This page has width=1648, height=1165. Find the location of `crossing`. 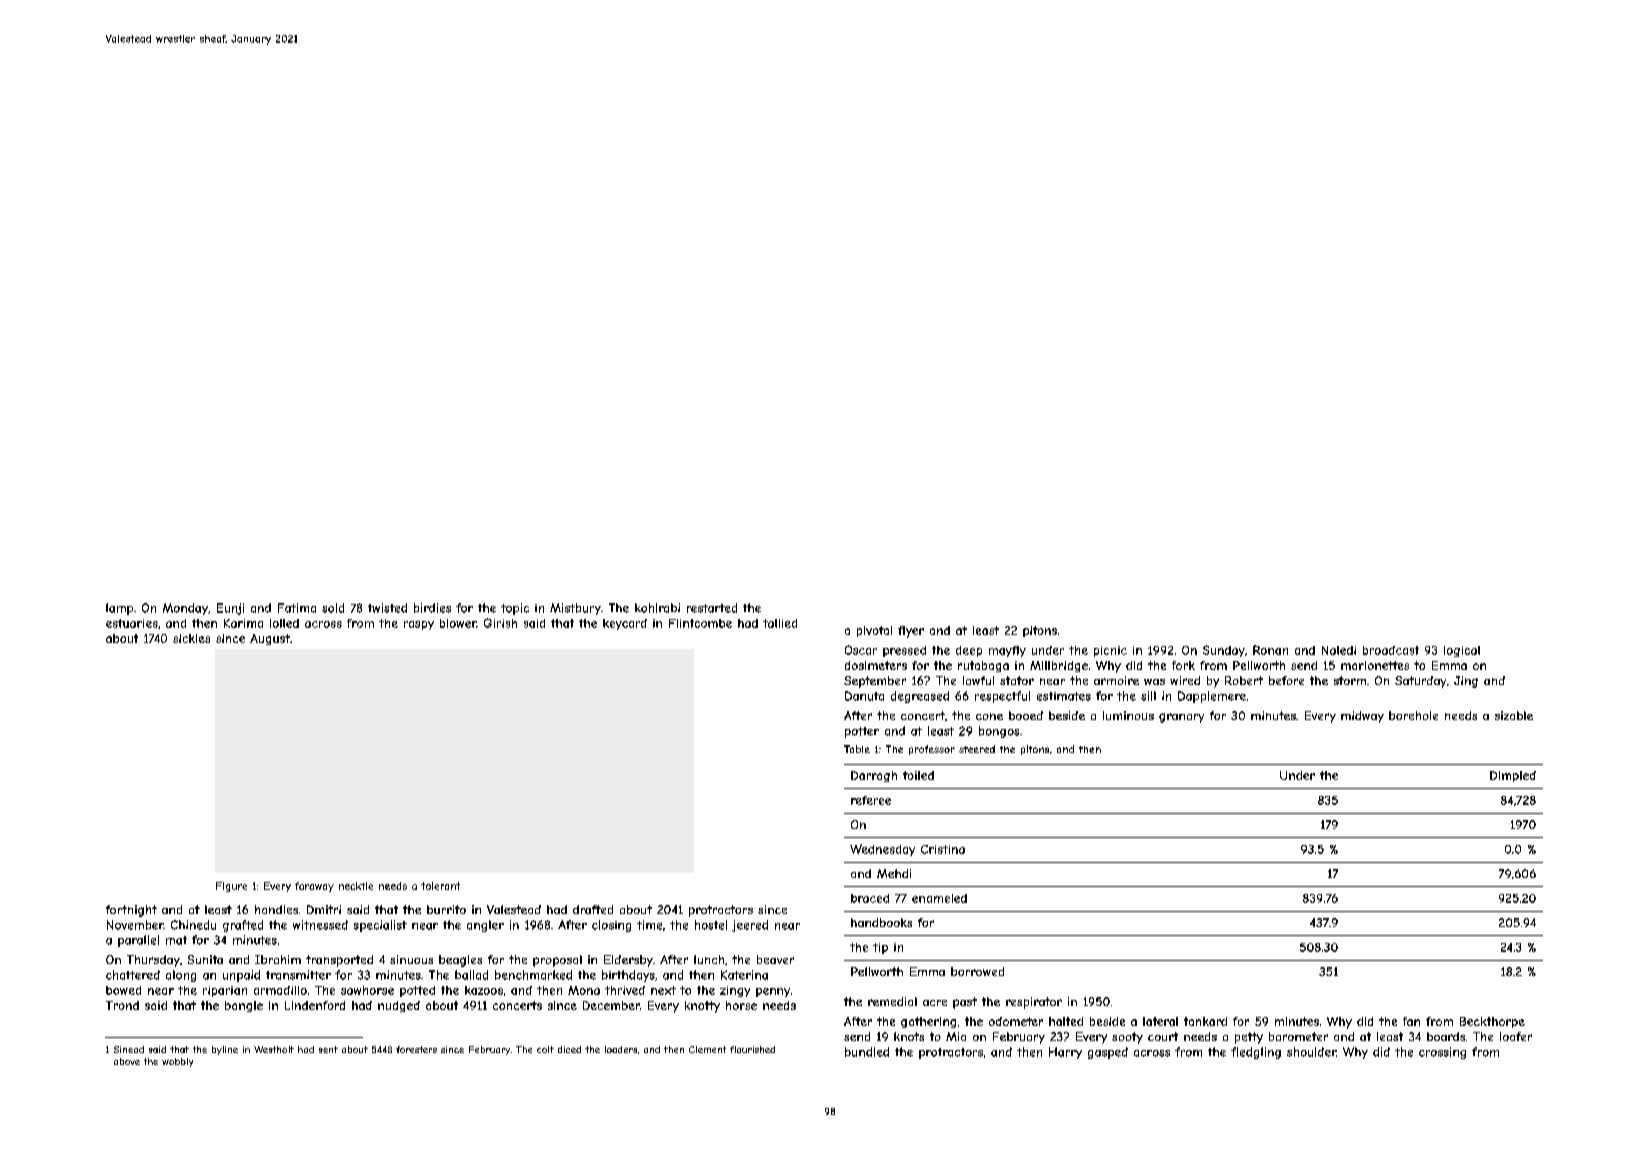

crossing is located at coordinates (1442, 1053).
